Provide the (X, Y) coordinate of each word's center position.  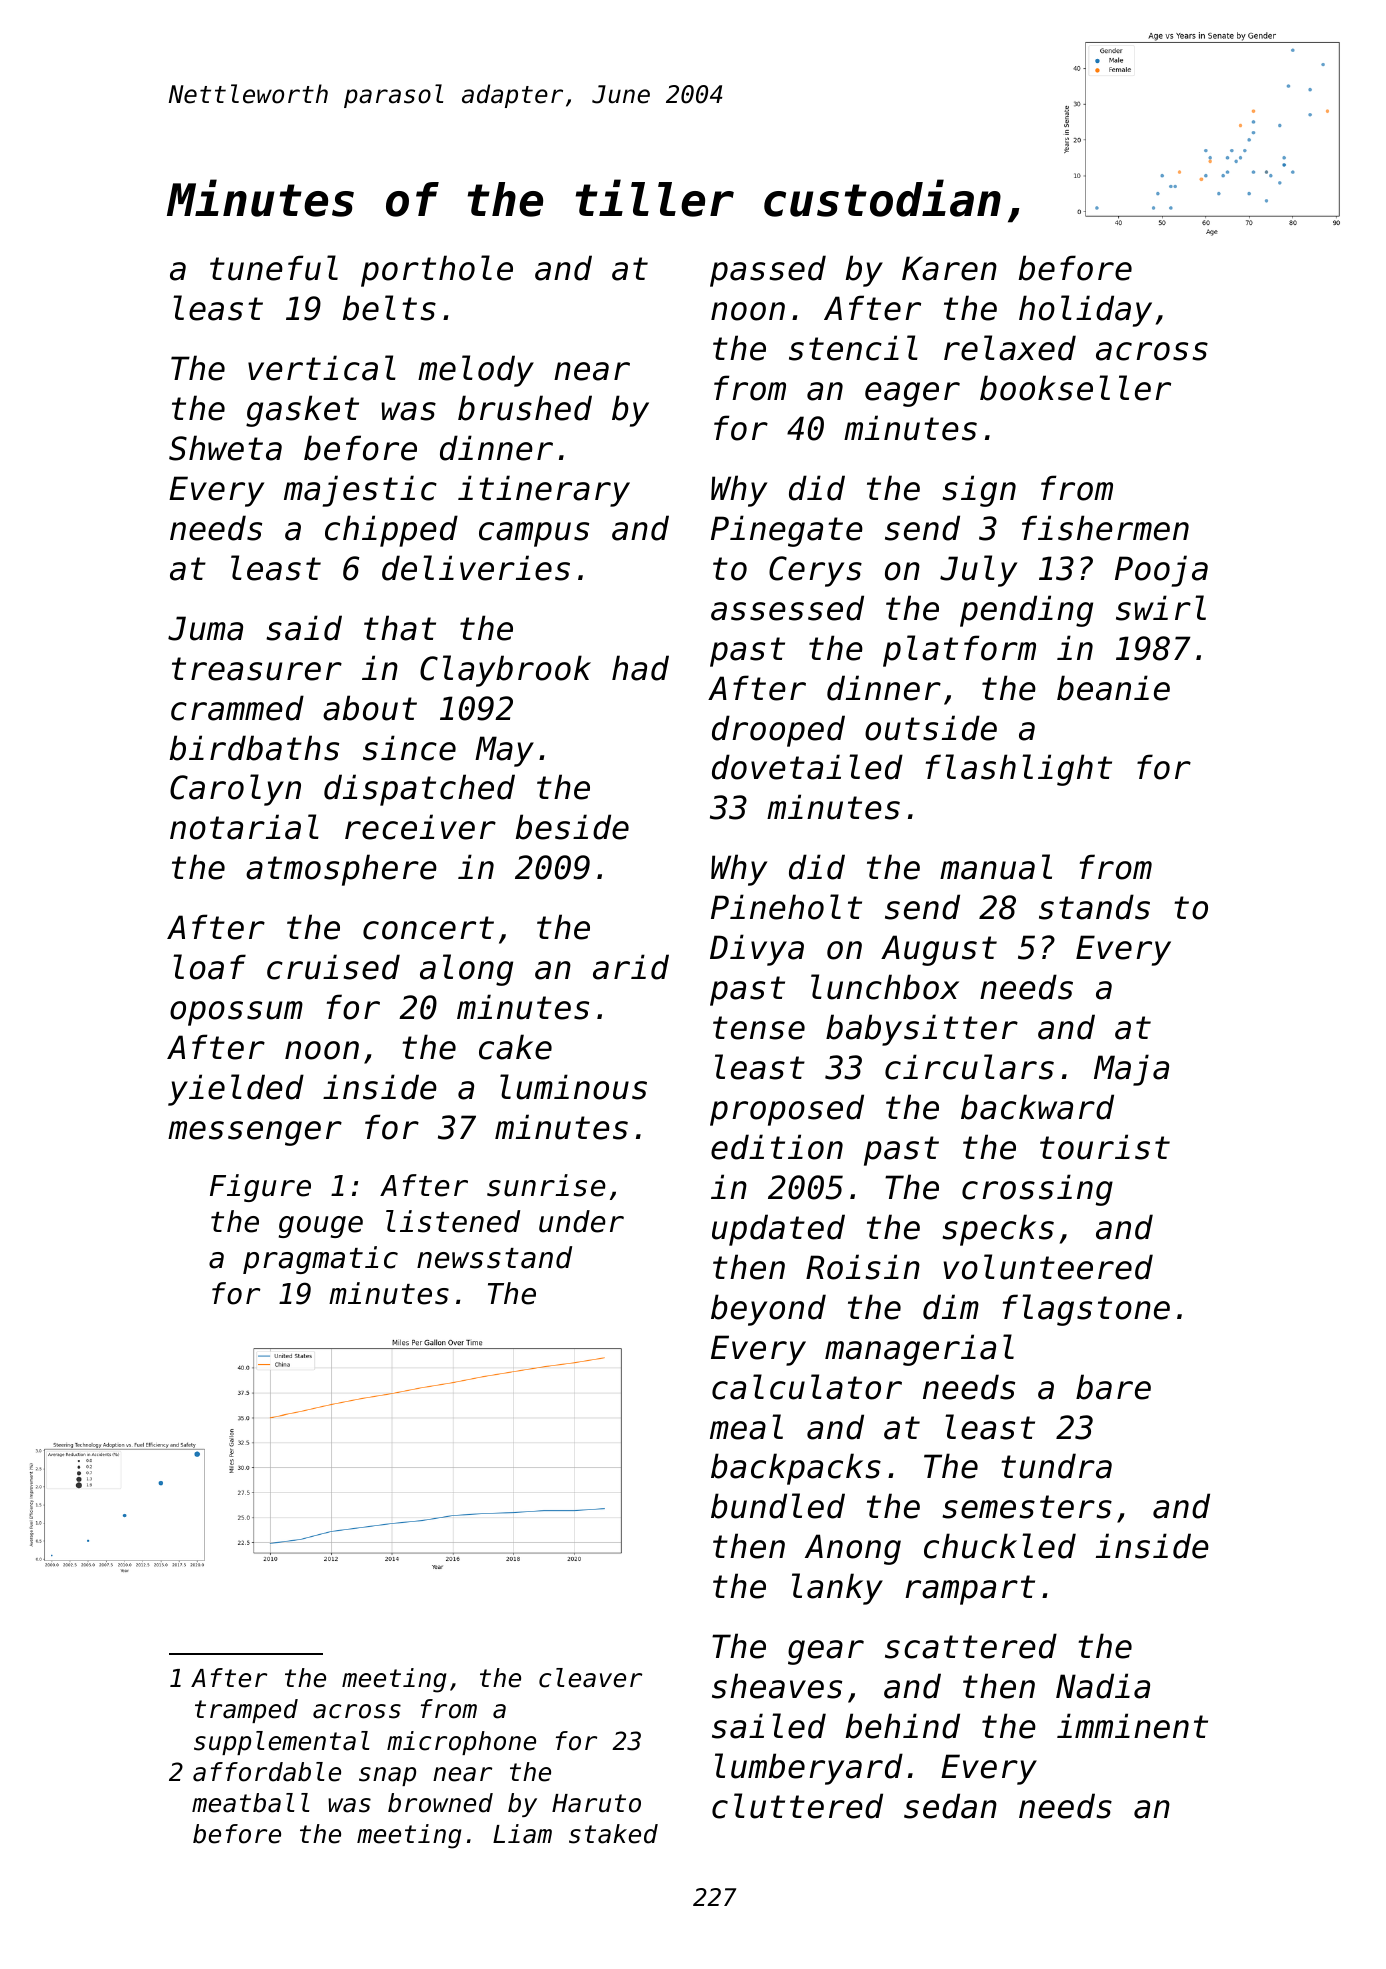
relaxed (1010, 348)
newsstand (494, 1257)
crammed (237, 708)
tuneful (274, 268)
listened (453, 1221)
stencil (853, 348)
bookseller (1075, 388)
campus (534, 534)
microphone (461, 1743)
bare (1113, 1387)
